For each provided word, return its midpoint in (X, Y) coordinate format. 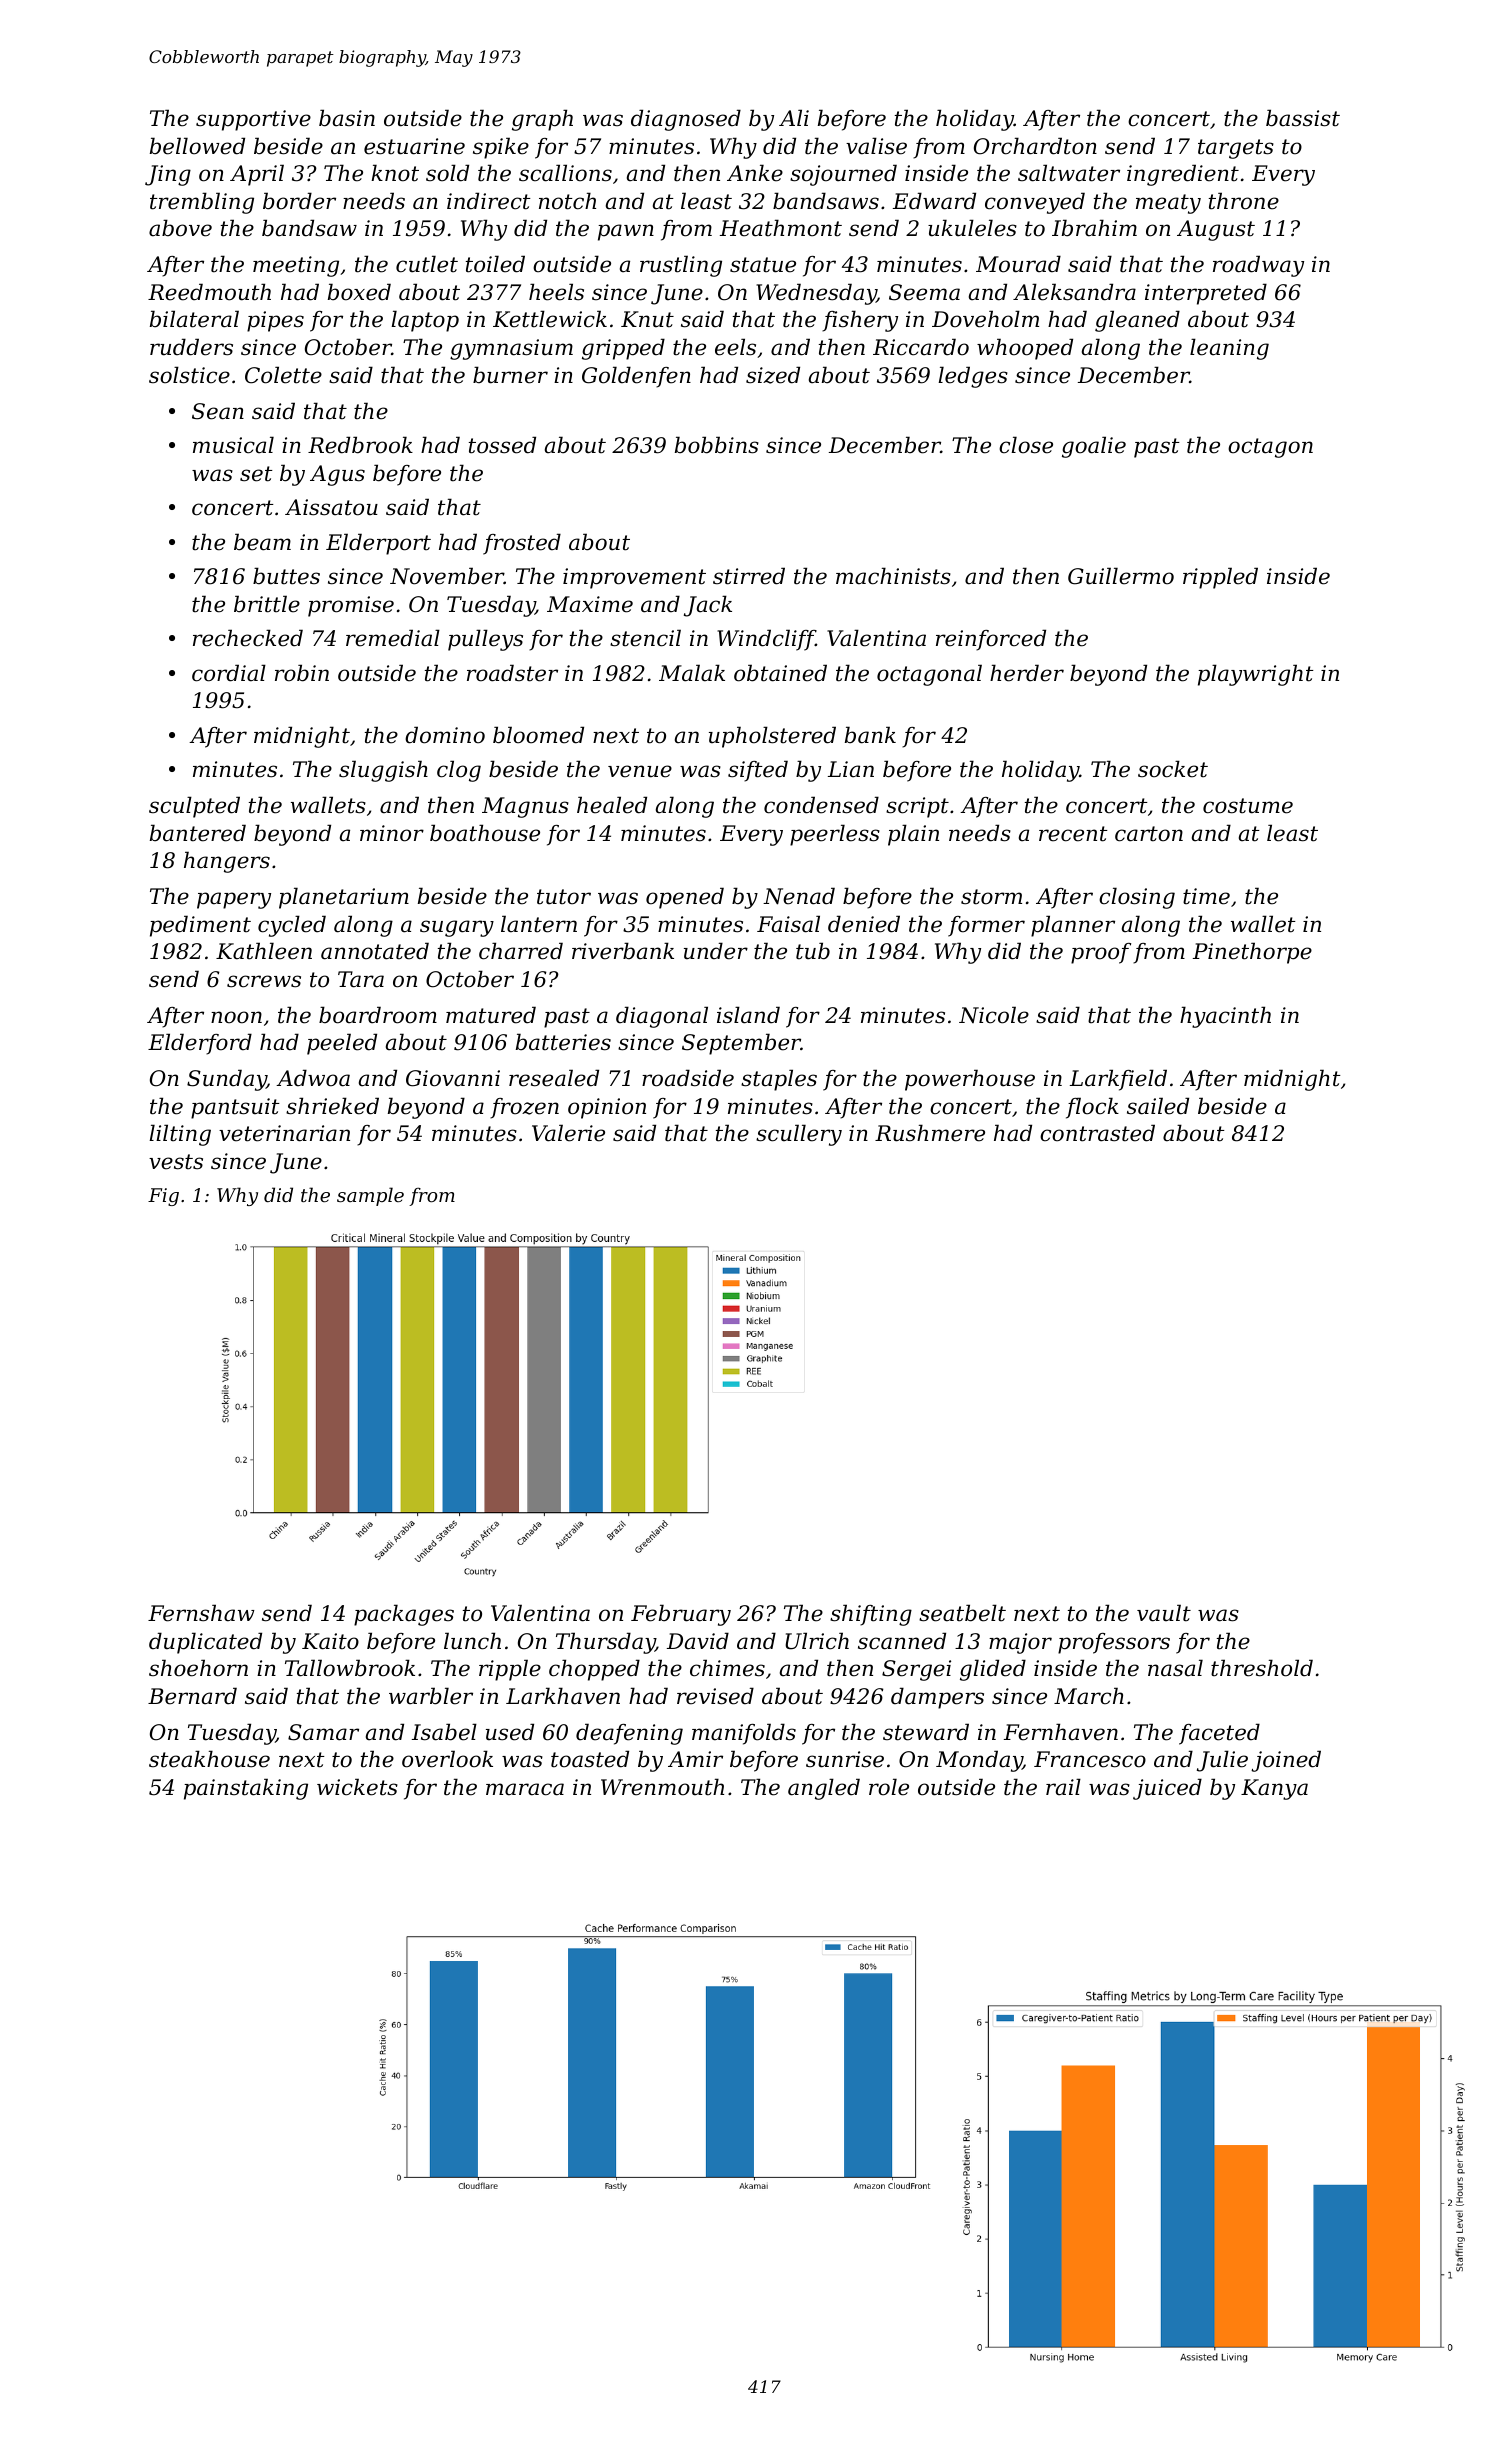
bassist (1303, 118)
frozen (524, 1108)
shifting (871, 1615)
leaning (1229, 349)
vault (1164, 1613)
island (748, 1015)
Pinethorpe (1252, 953)
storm (991, 897)
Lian (851, 769)
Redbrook (360, 445)
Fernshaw (201, 1613)
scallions (565, 173)
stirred (749, 576)
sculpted (194, 807)
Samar (323, 1732)
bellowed (197, 146)
